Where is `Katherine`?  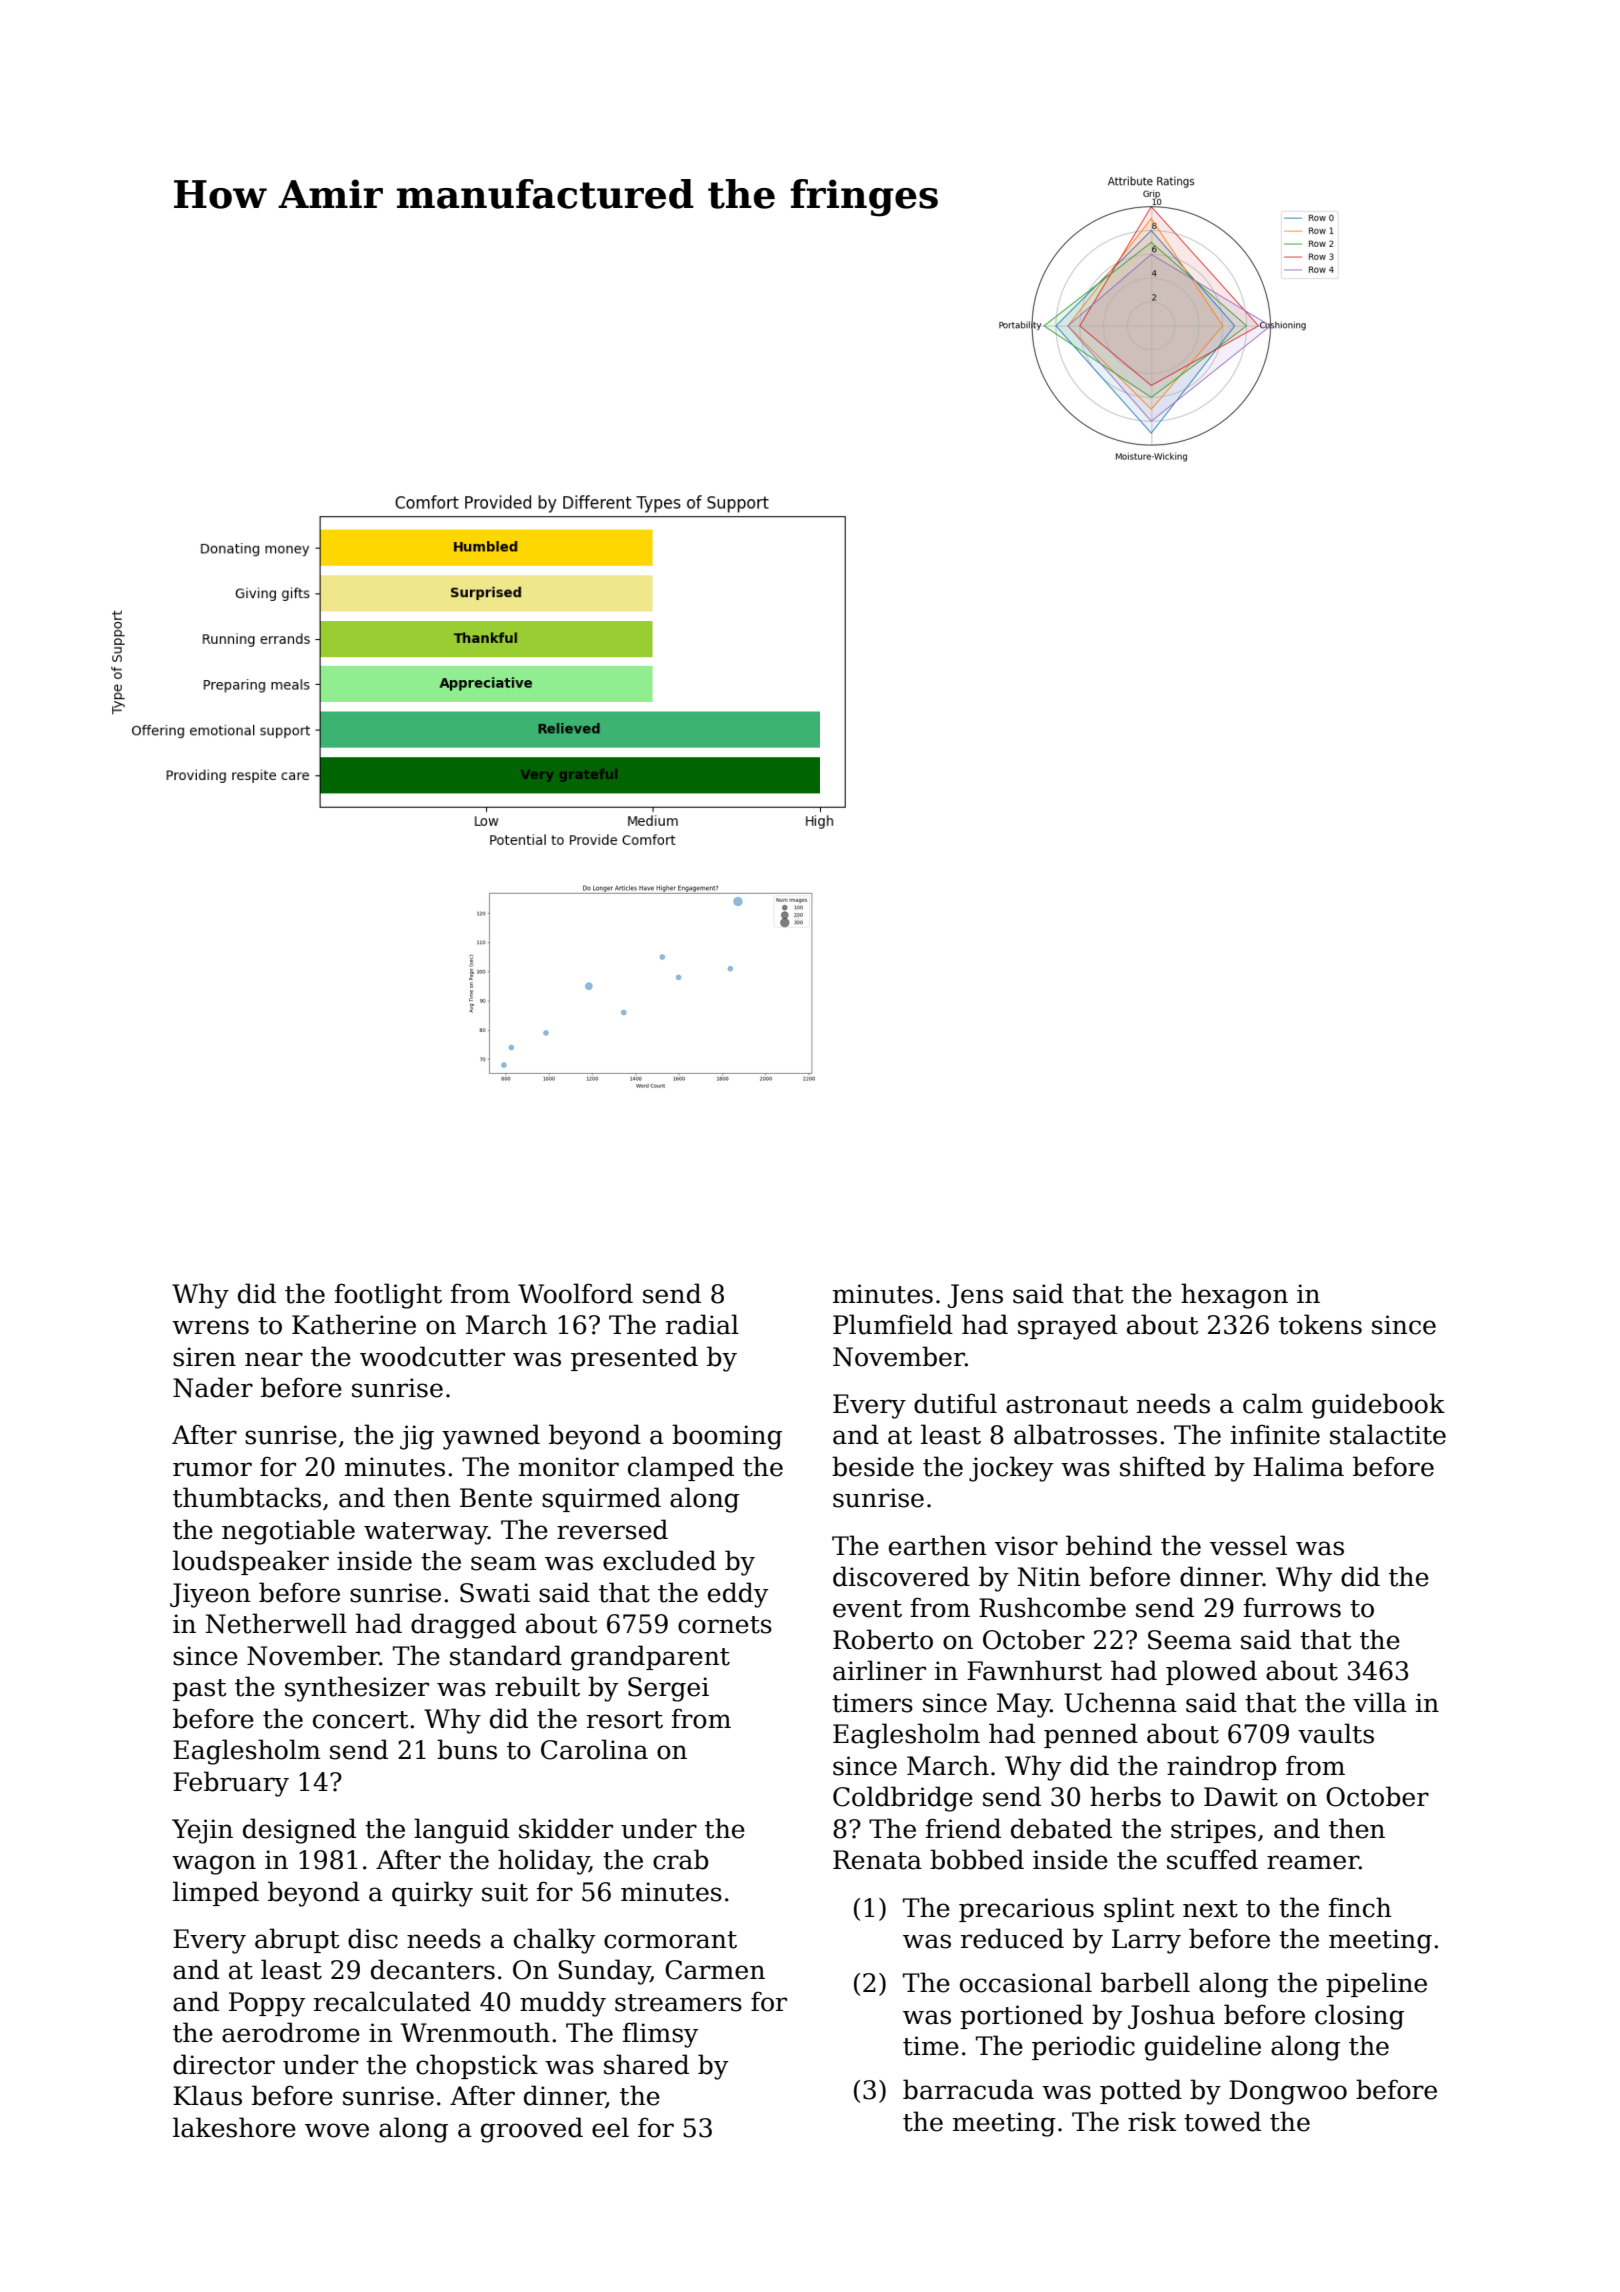
Katherine is located at coordinates (354, 1324).
